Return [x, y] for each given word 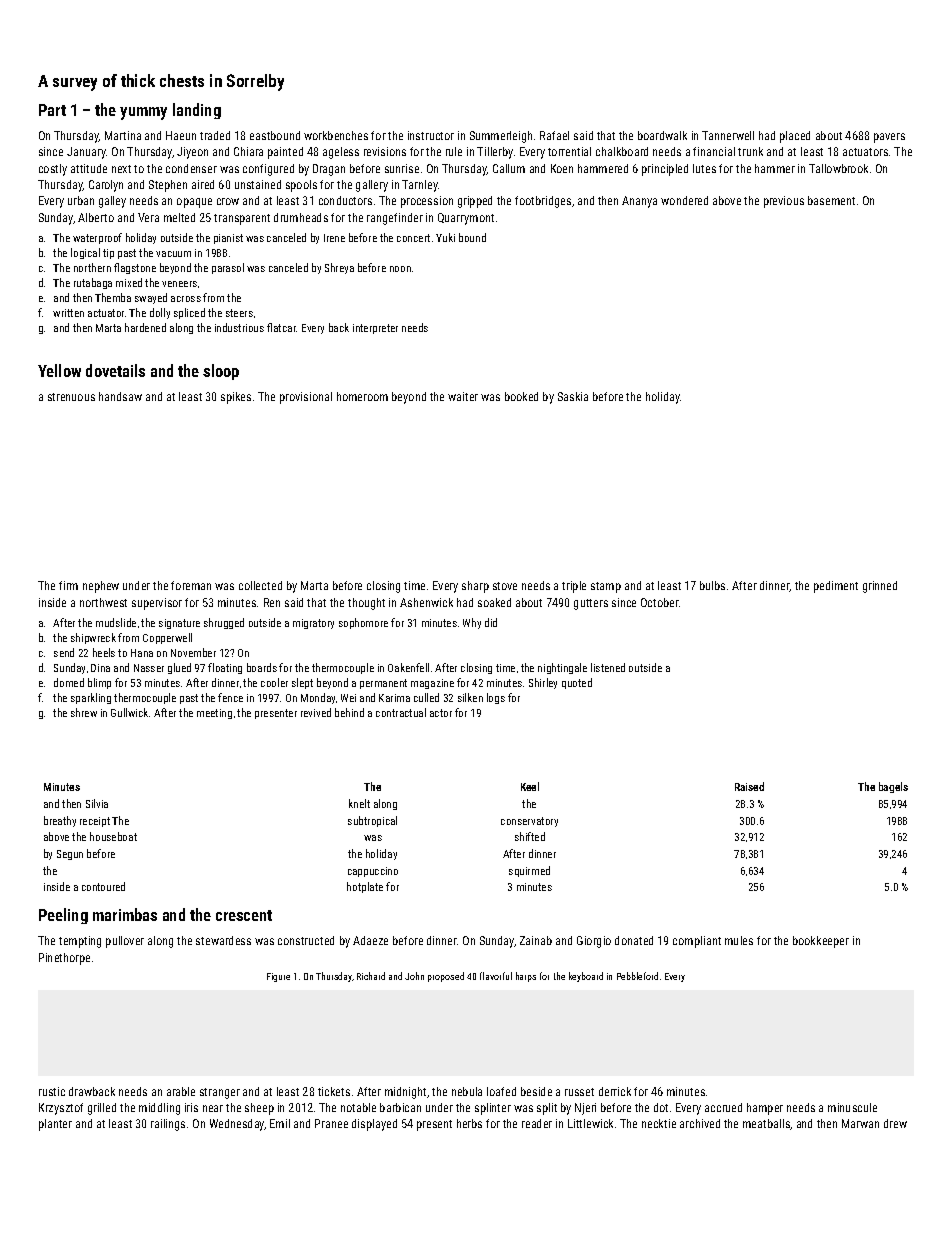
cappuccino [373, 872]
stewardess [223, 940]
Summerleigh [501, 137]
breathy [60, 821]
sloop [221, 372]
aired [203, 184]
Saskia [573, 396]
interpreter [375, 329]
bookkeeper [821, 942]
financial [714, 151]
